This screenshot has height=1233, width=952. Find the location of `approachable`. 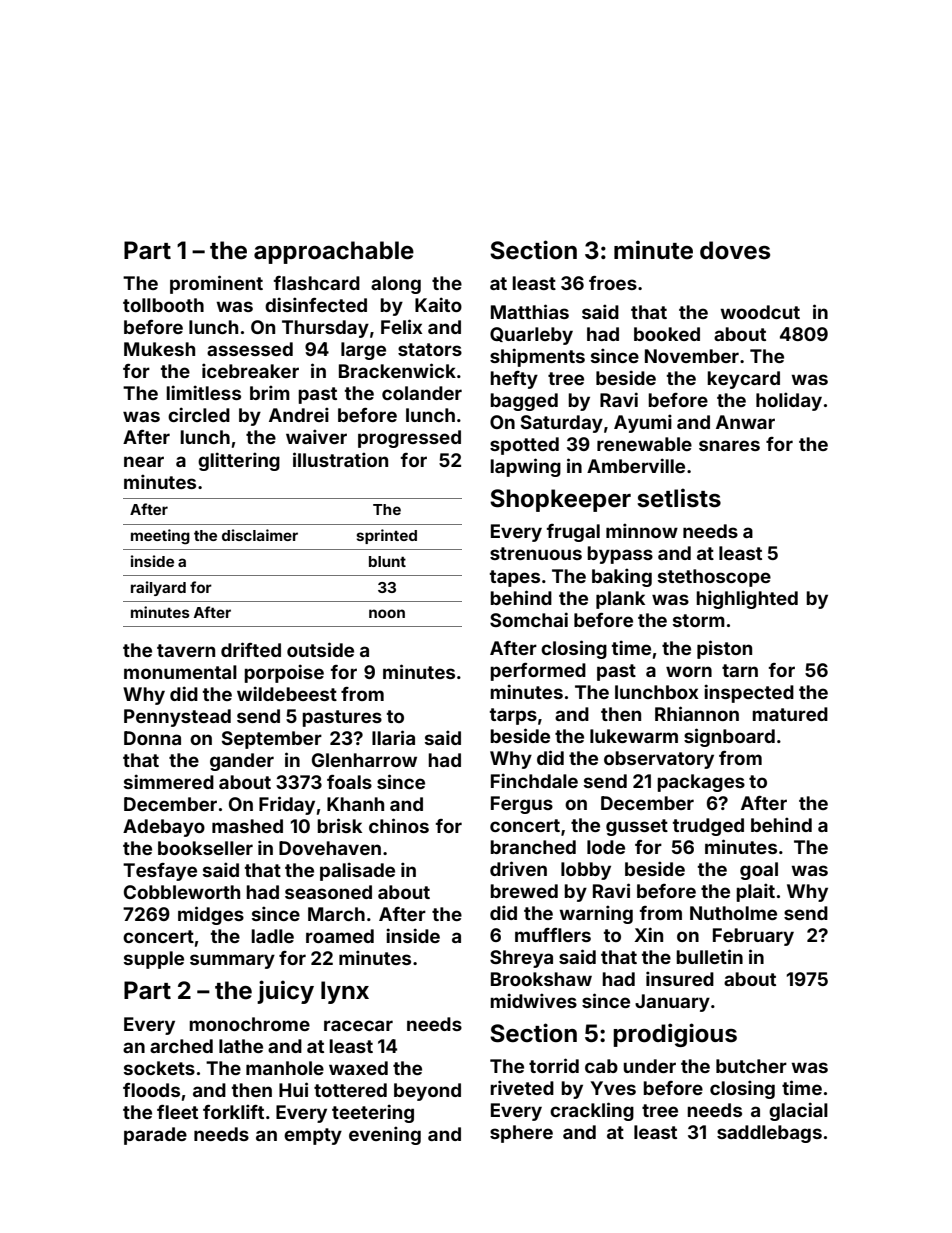

approachable is located at coordinates (334, 252).
